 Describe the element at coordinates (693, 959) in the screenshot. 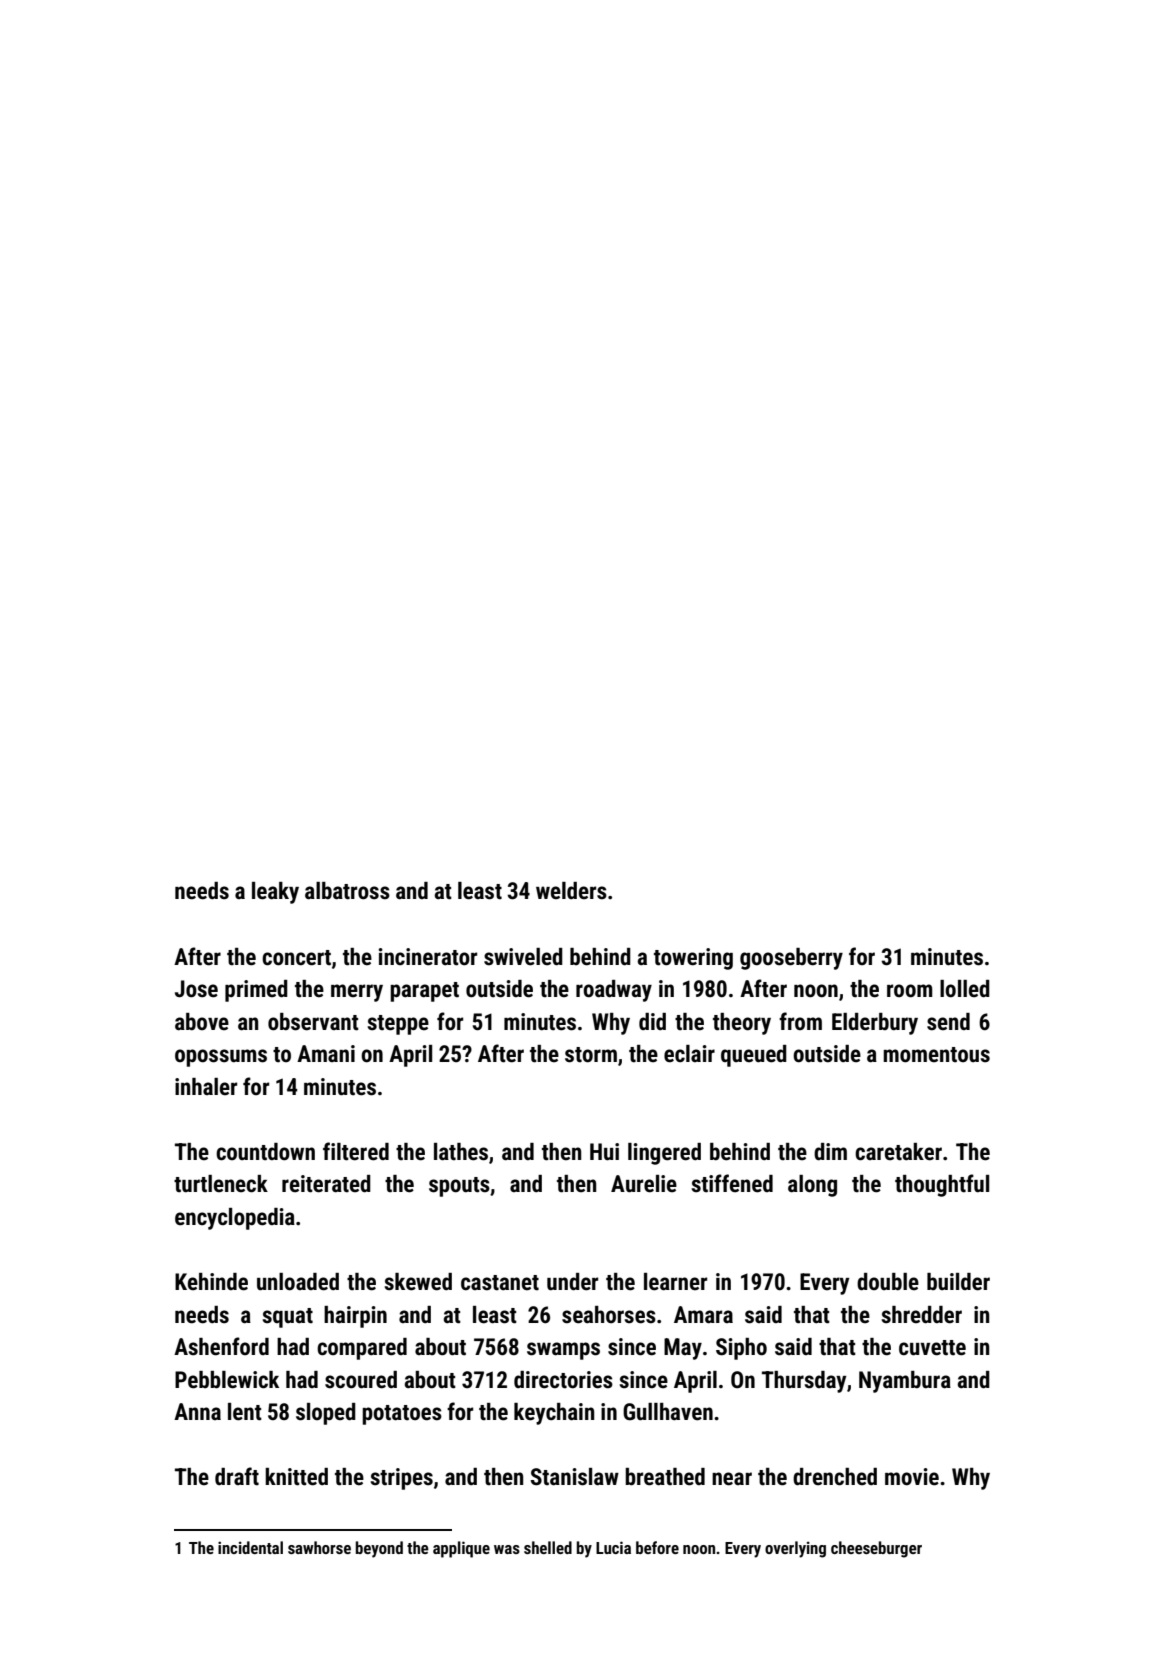

I see `towering` at that location.
